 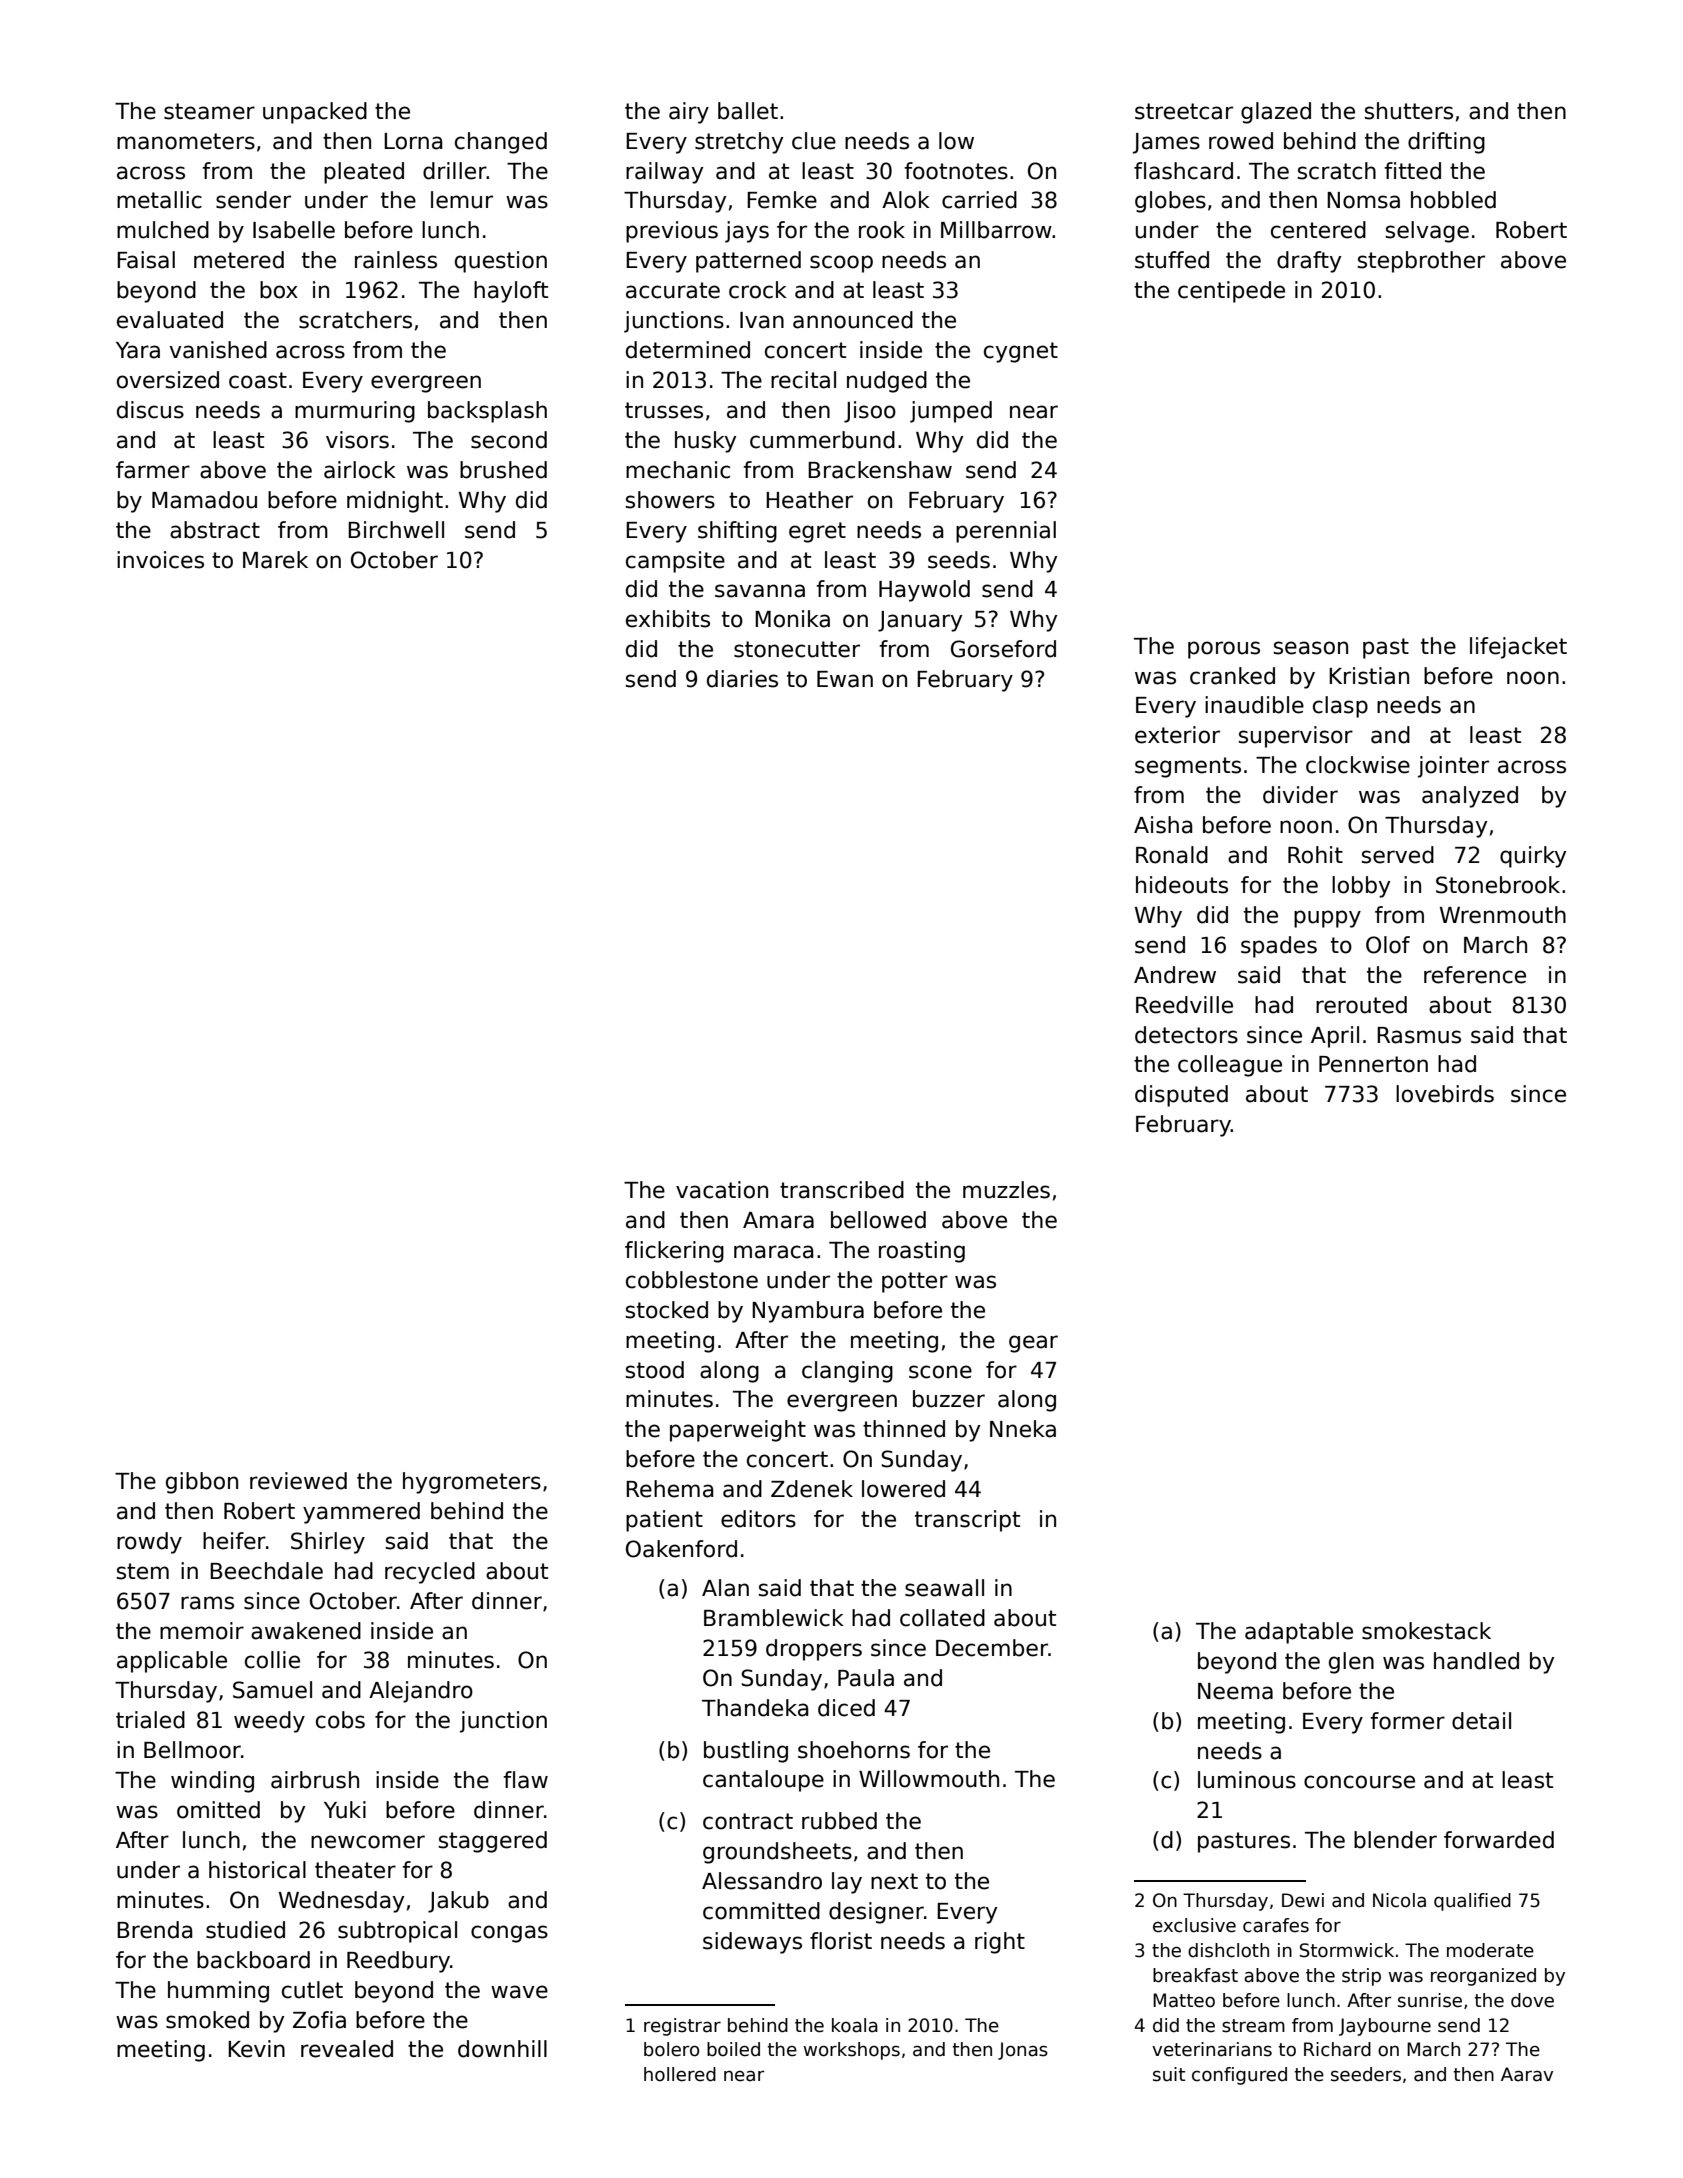 What do you see at coordinates (1388, 945) in the page?
I see `Olof` at bounding box center [1388, 945].
